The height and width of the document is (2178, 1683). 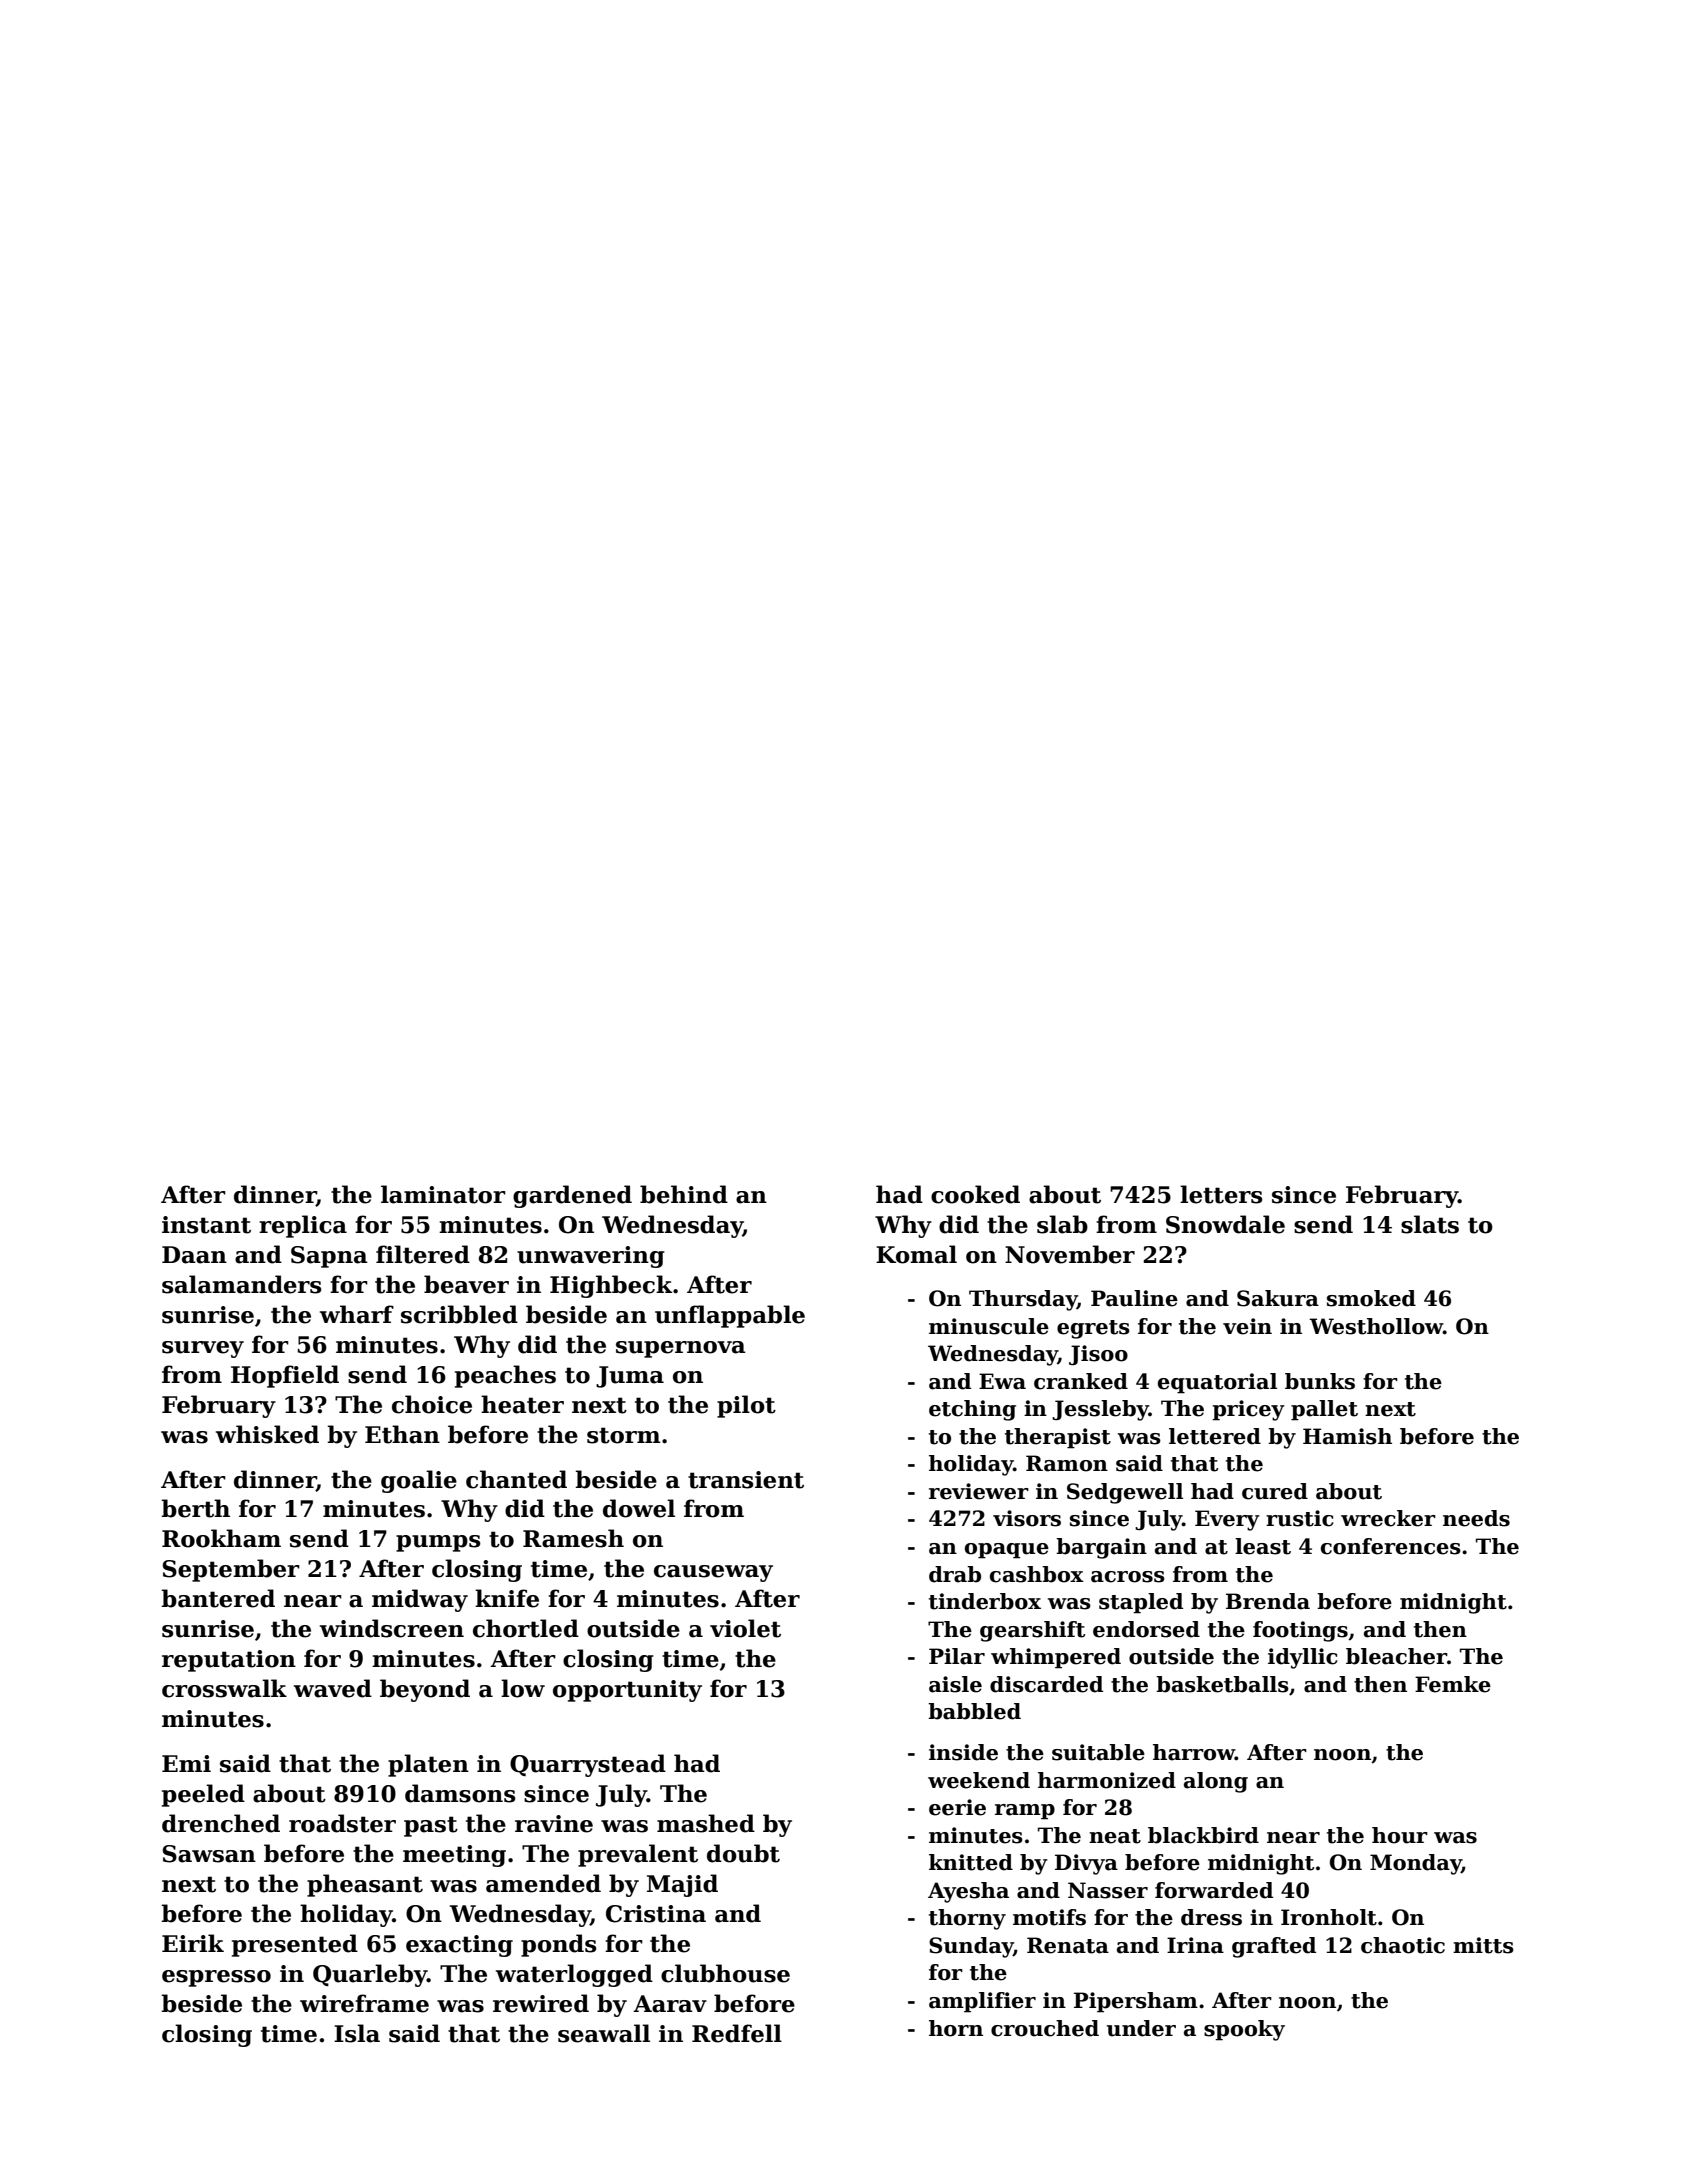 I want to click on September, so click(x=231, y=1570).
